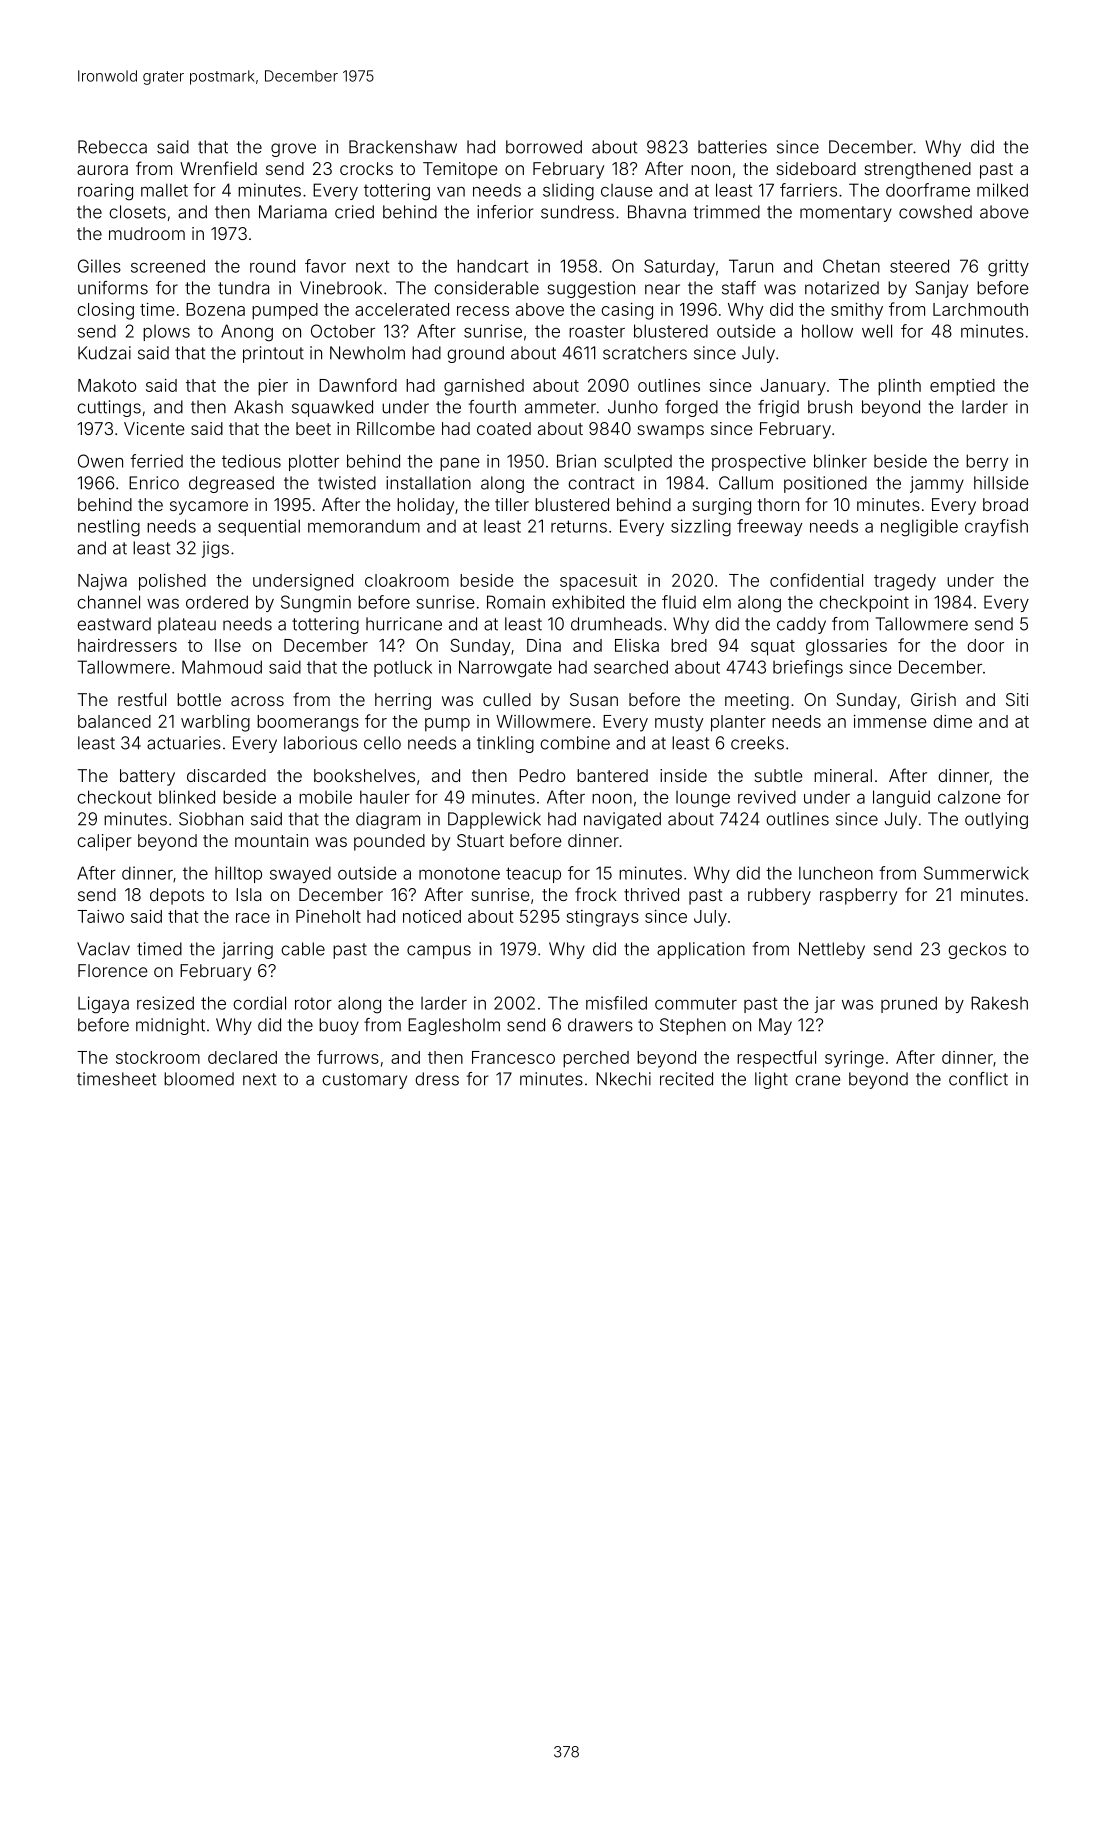  I want to click on thorn, so click(778, 504).
